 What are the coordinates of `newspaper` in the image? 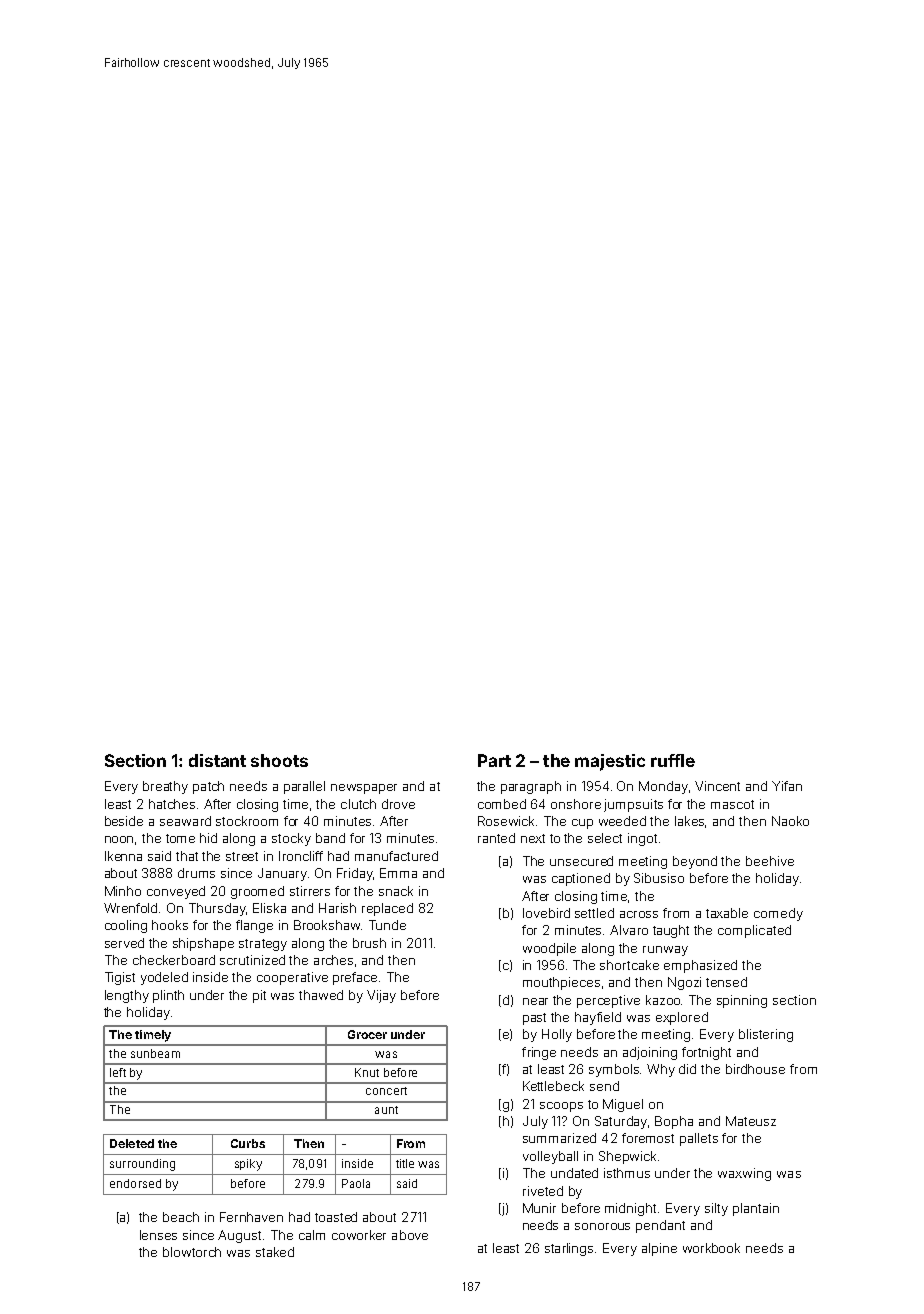 It's located at (364, 789).
